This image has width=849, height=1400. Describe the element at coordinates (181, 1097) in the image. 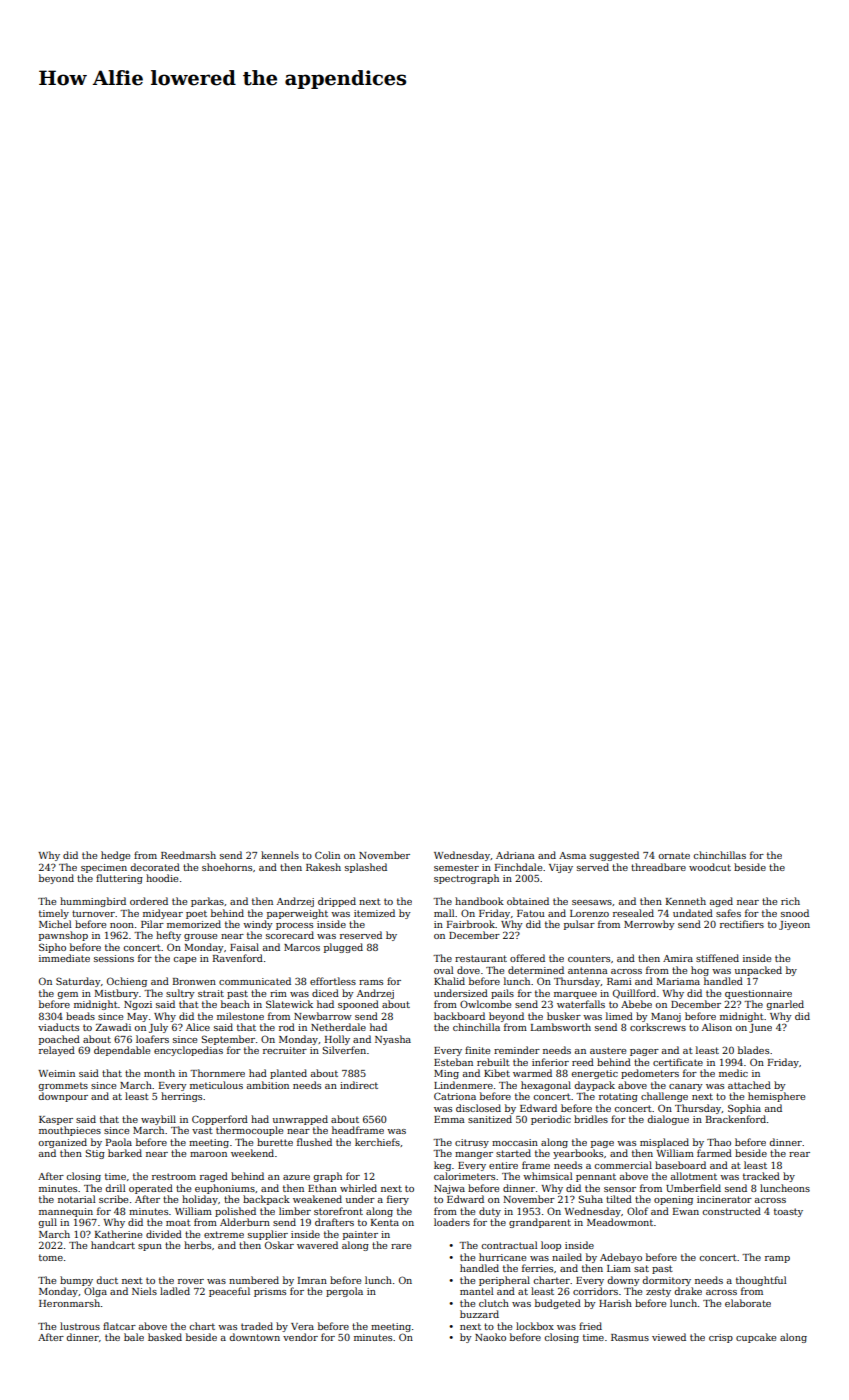

I see `herrings` at that location.
